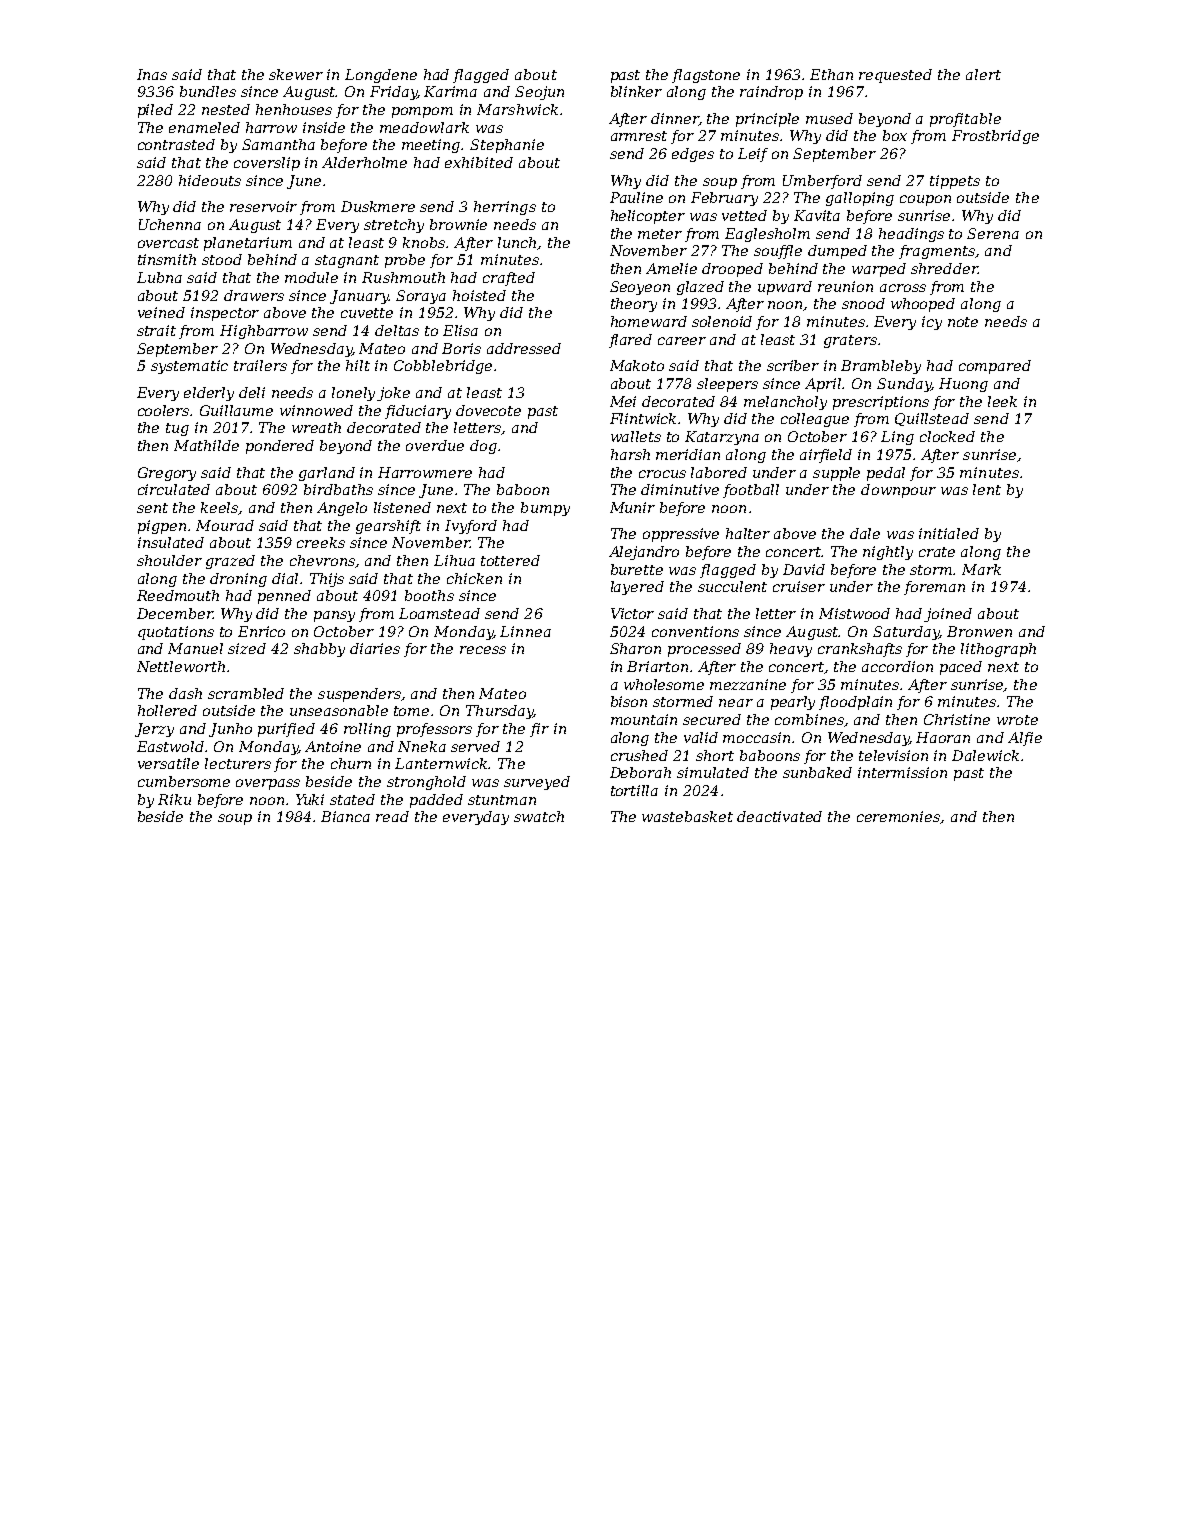 The image size is (1183, 1531). Describe the element at coordinates (184, 781) in the screenshot. I see `cumbersome` at that location.
